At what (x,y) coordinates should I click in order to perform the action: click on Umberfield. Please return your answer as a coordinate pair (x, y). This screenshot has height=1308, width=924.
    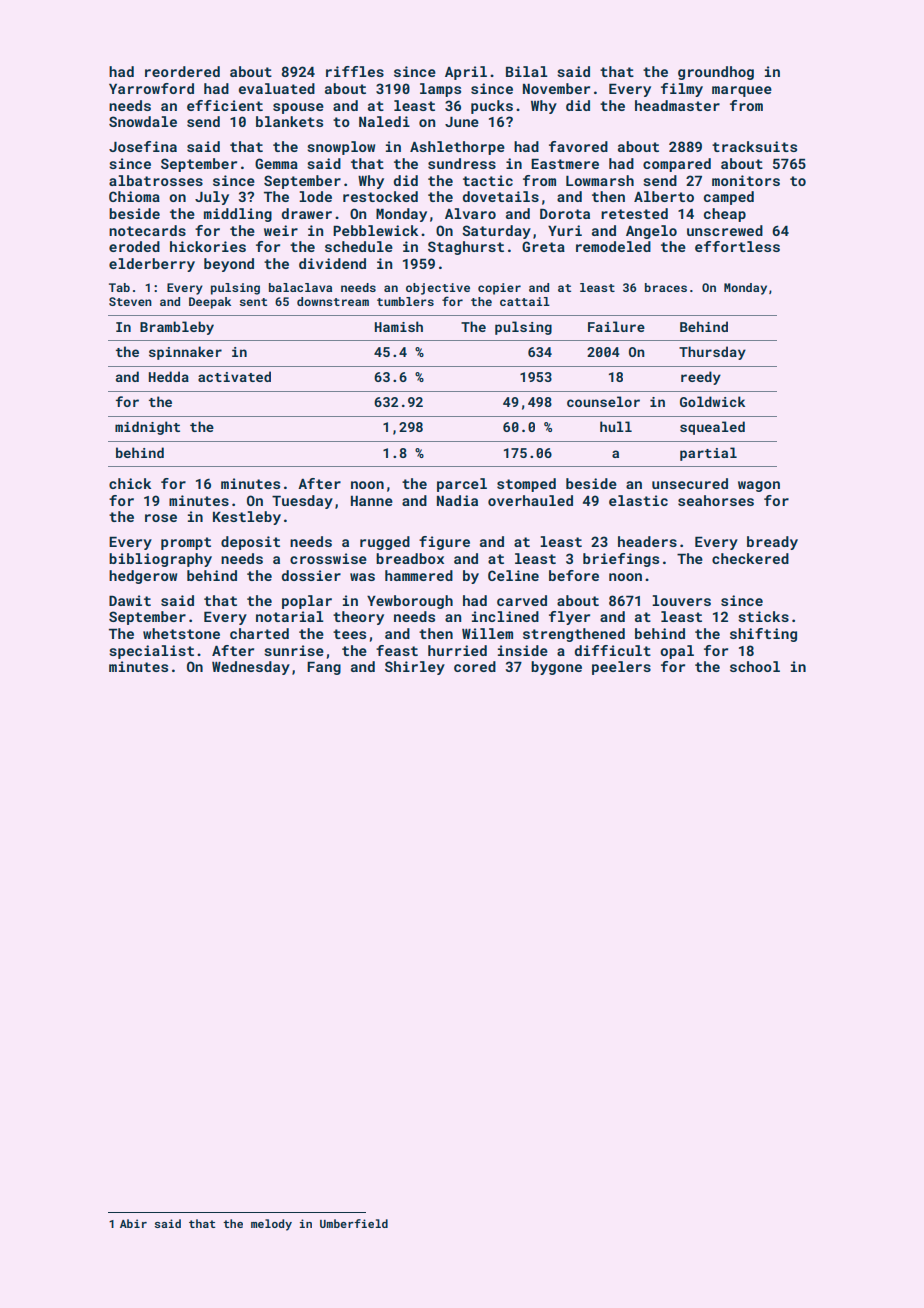
    Looking at the image, I should click on (354, 1223).
